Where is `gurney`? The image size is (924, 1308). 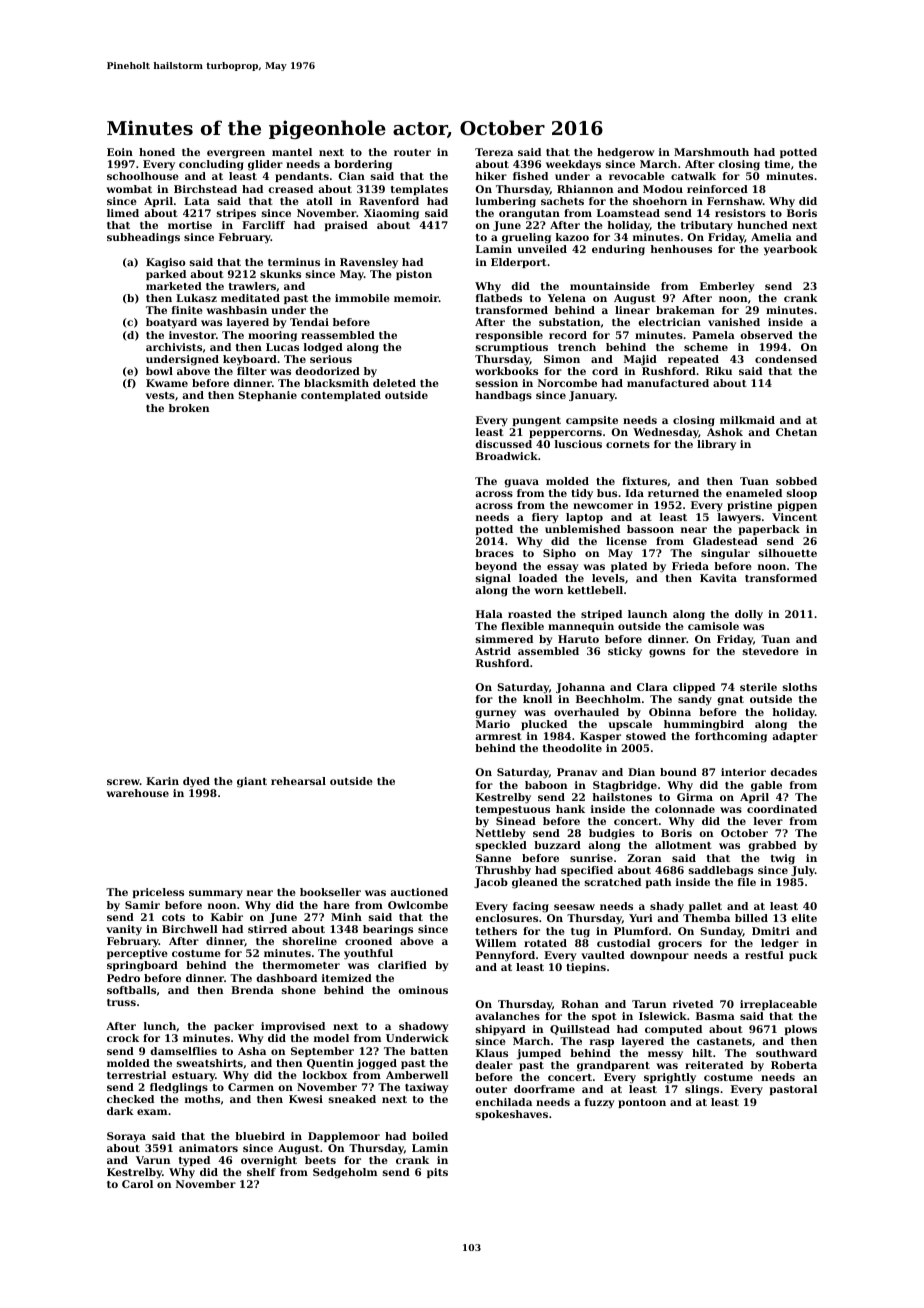 gurney is located at coordinates (495, 714).
